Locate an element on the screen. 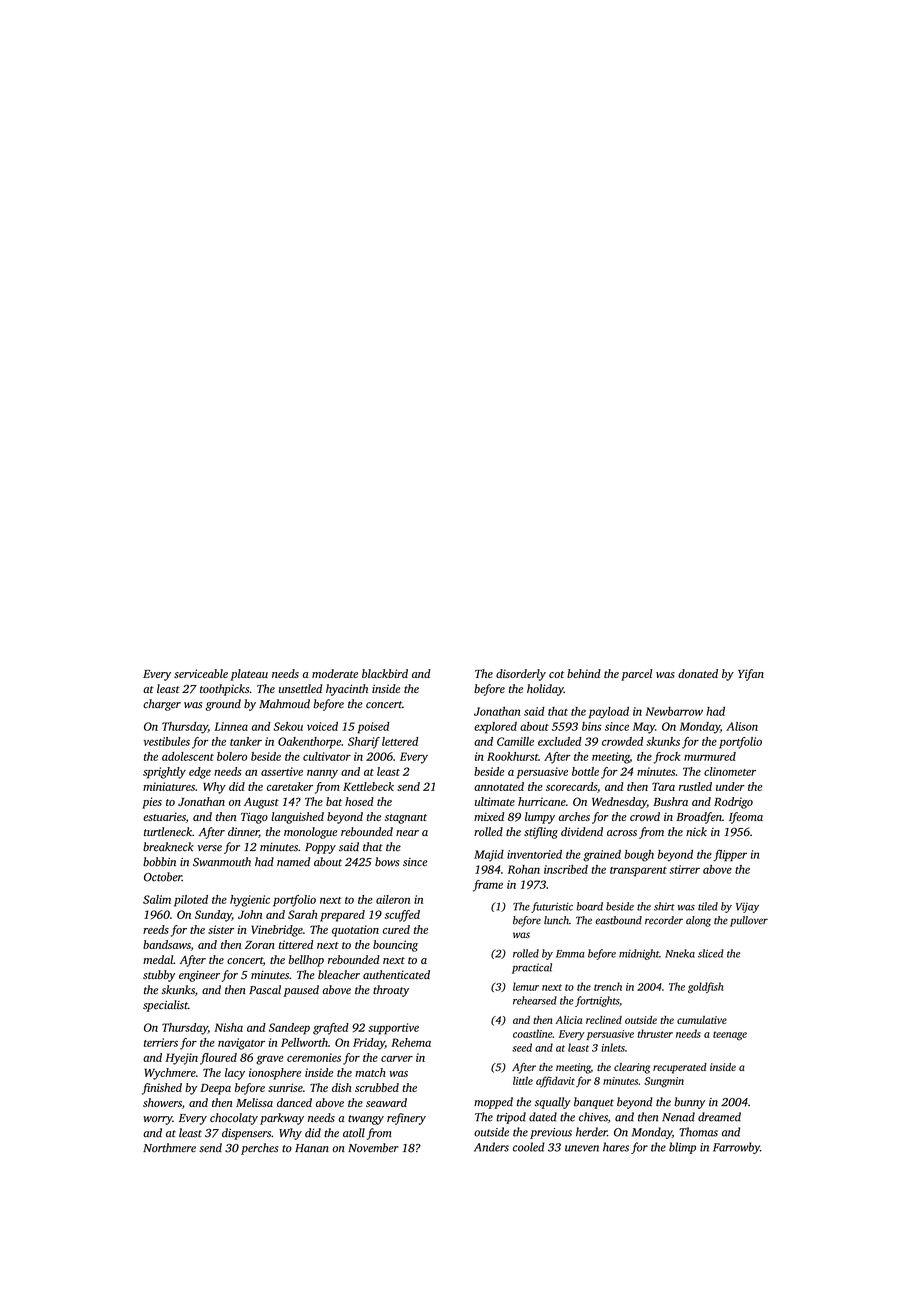  worry is located at coordinates (158, 1120).
